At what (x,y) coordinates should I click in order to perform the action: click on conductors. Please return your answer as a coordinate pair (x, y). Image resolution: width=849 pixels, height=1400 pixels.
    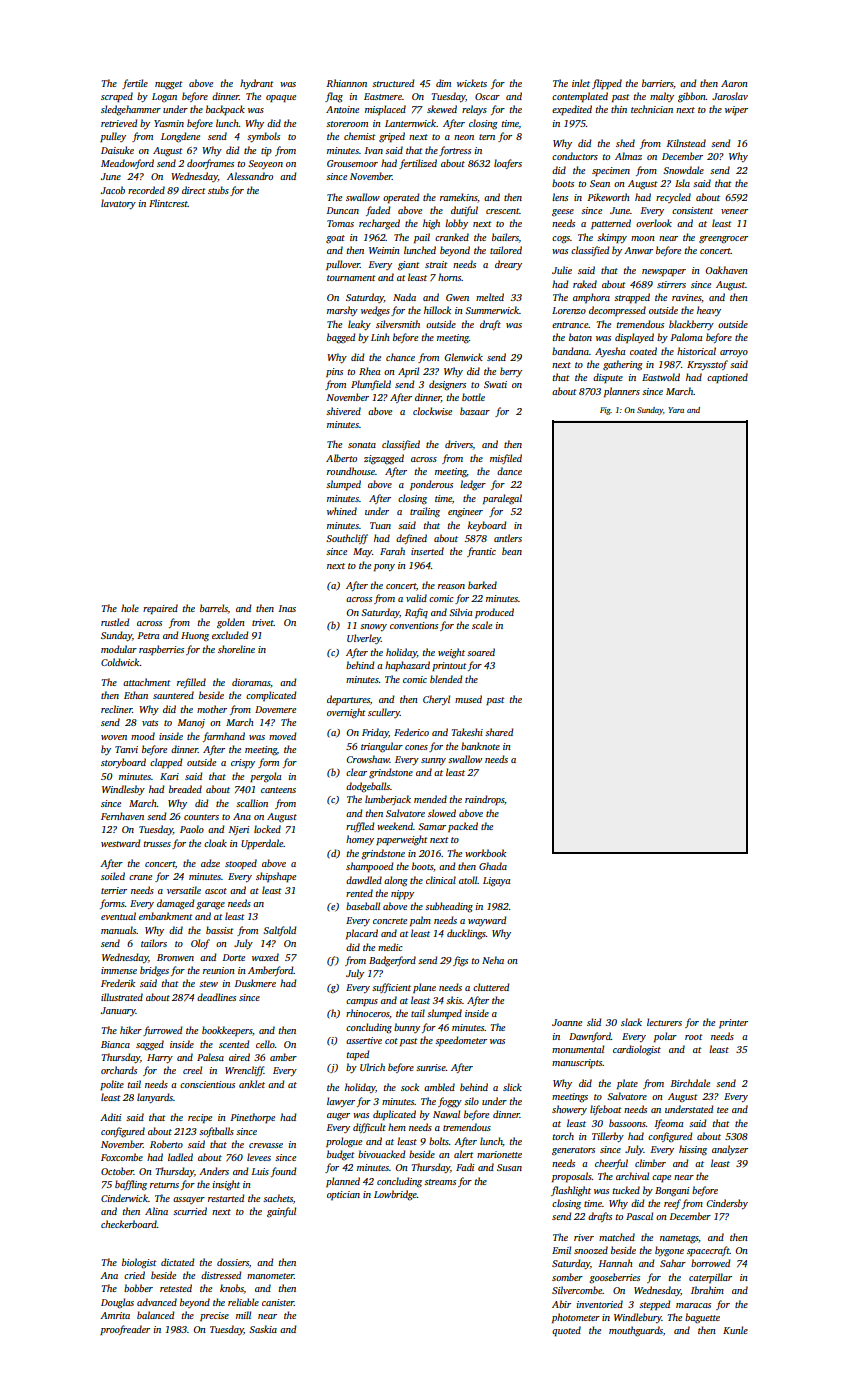
    Looking at the image, I should click on (575, 156).
